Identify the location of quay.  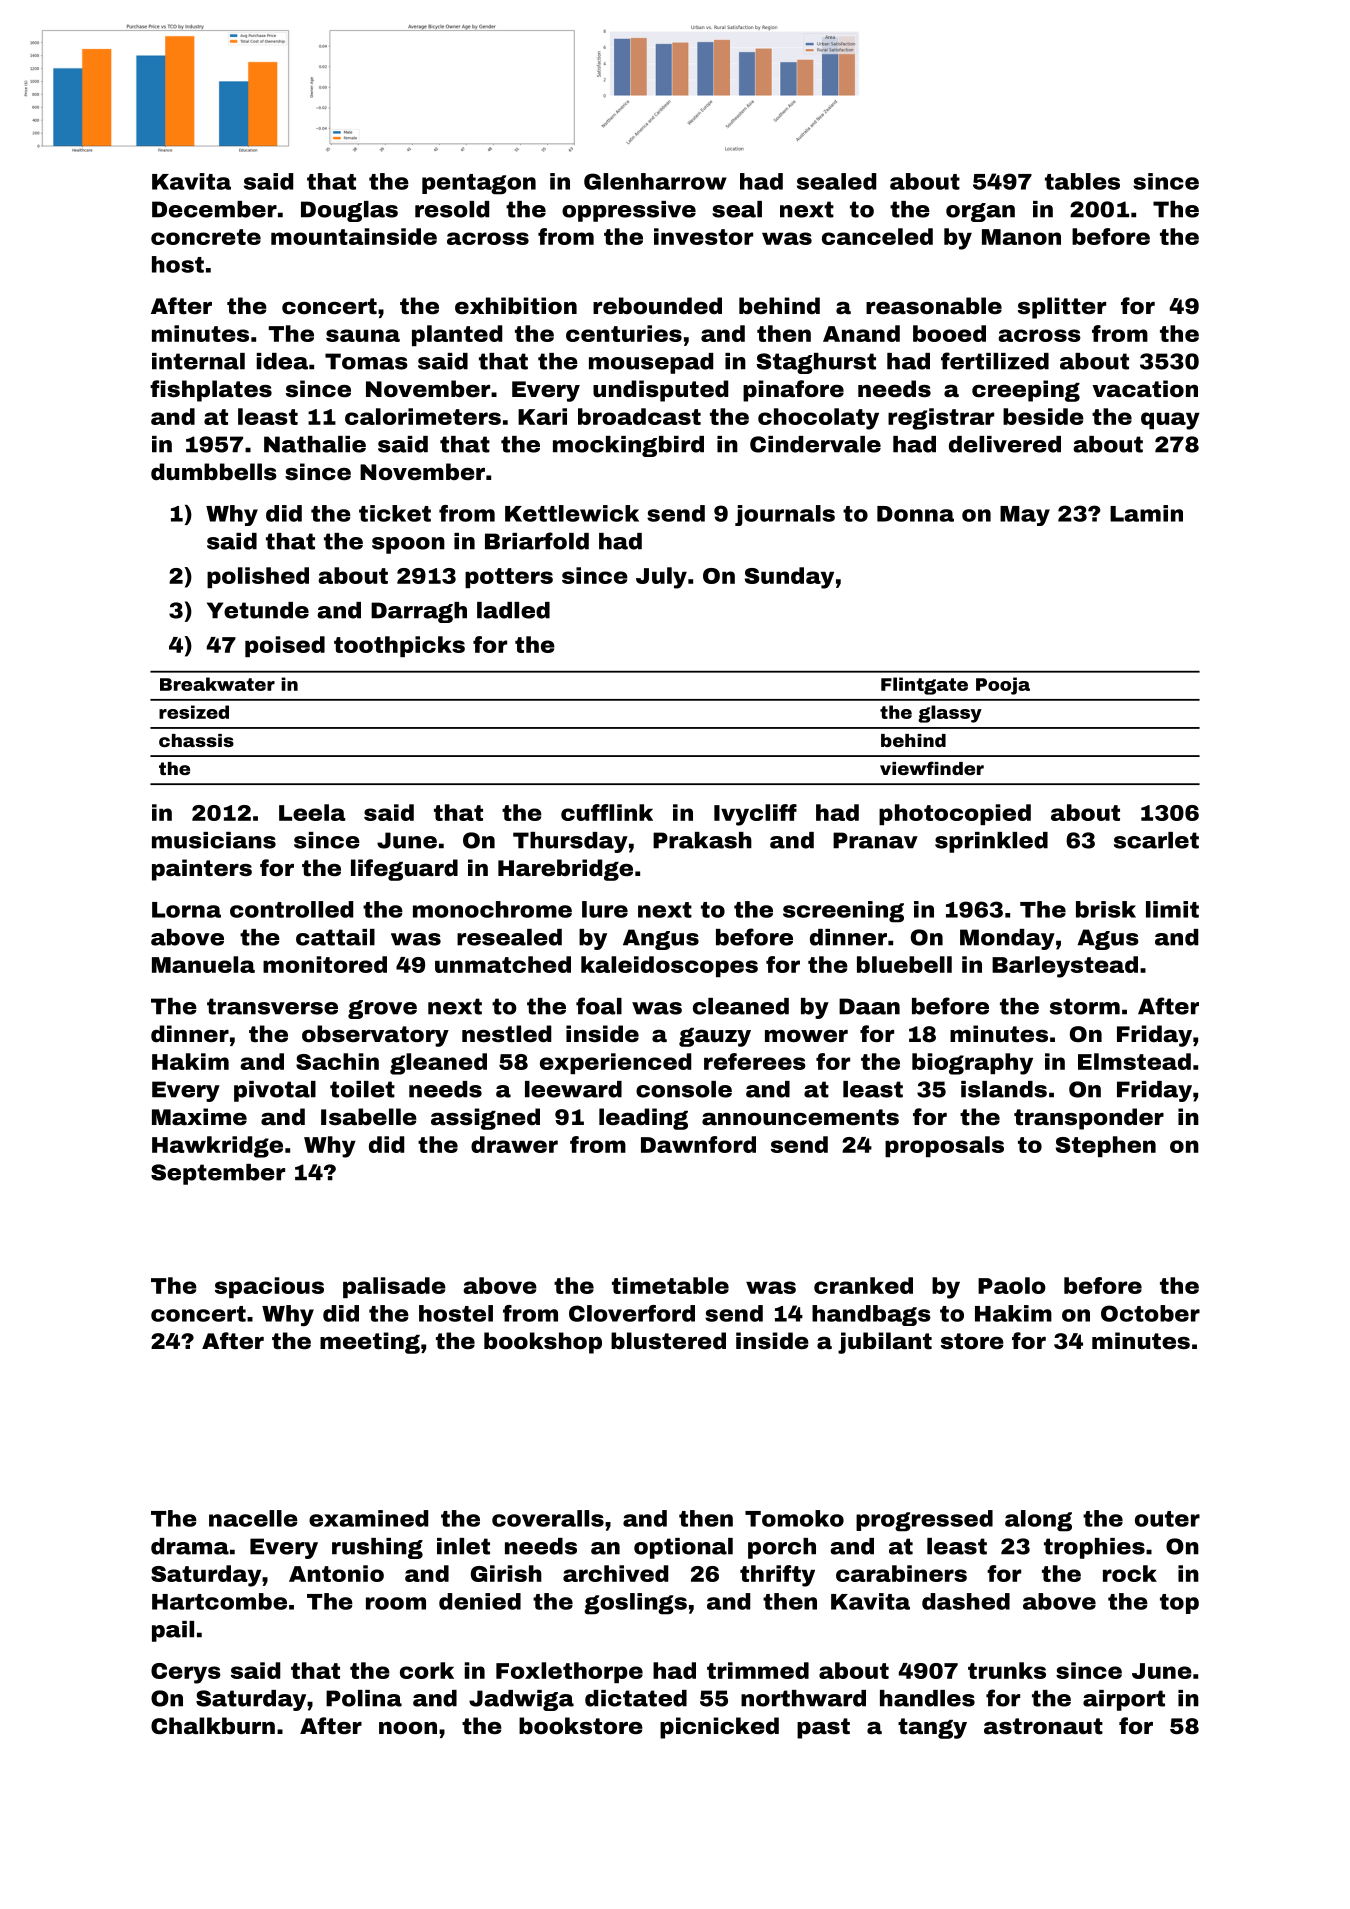
(1170, 421).
